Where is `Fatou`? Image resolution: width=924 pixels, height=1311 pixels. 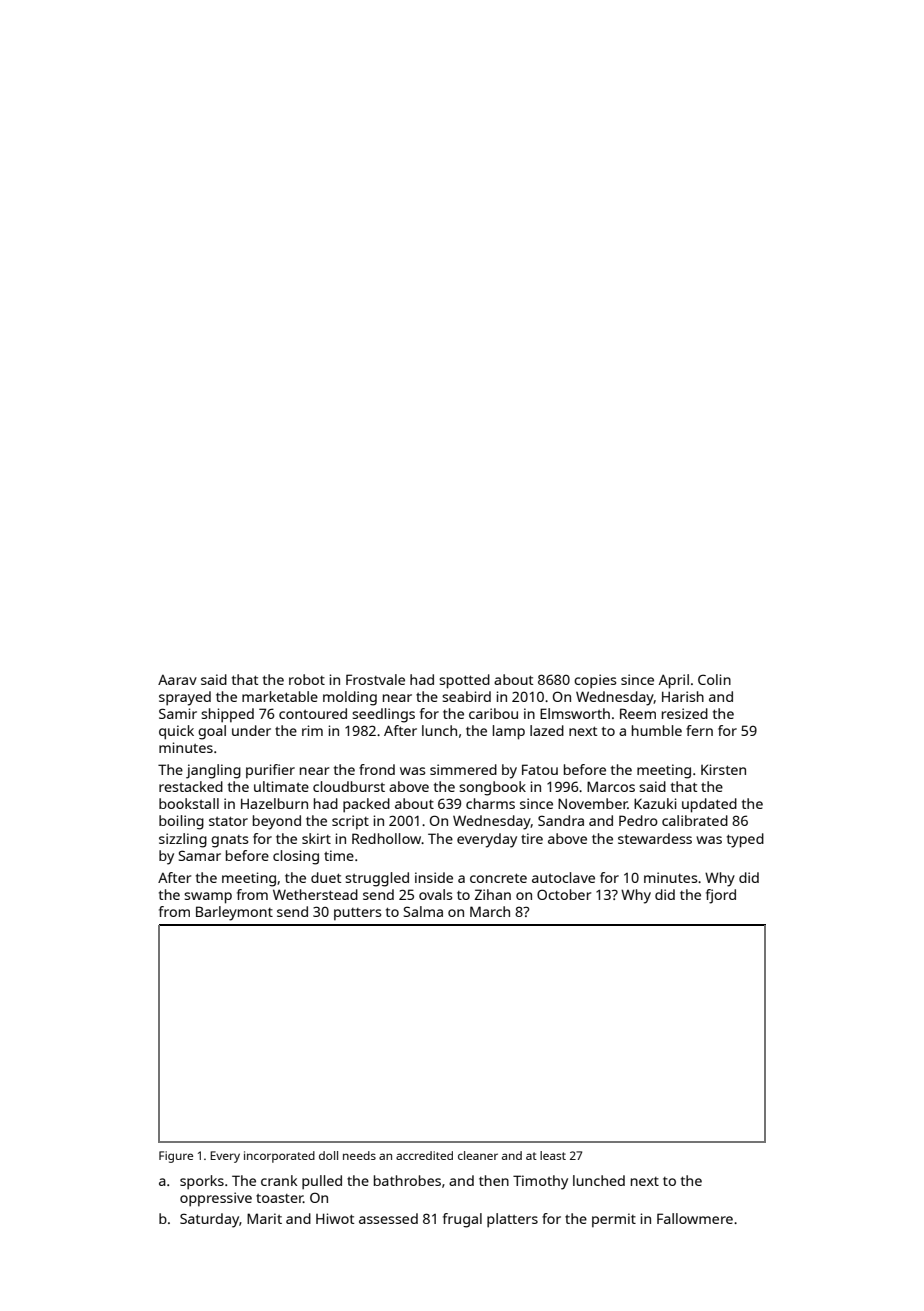
Fatou is located at coordinates (540, 769).
